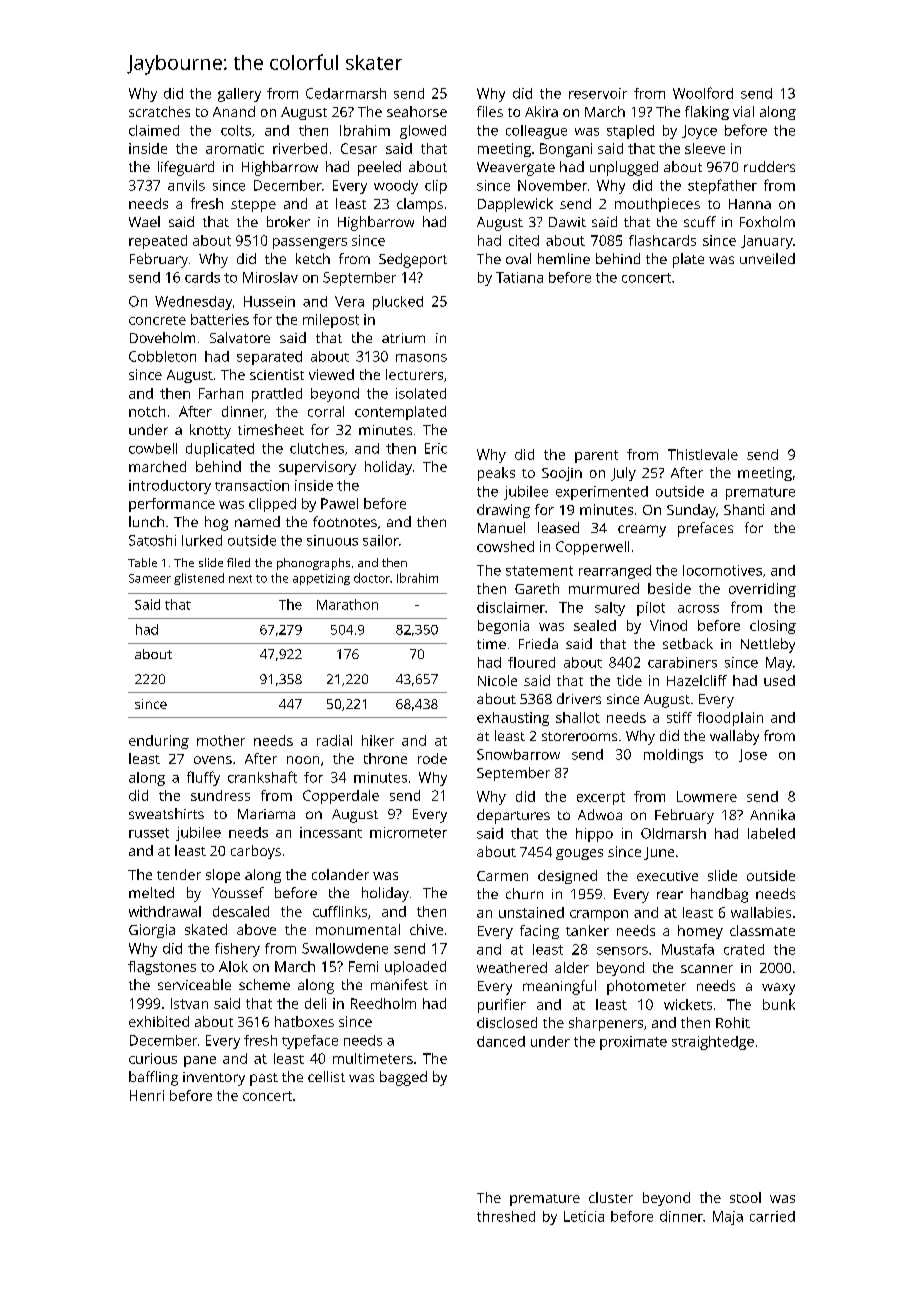  I want to click on Wael, so click(144, 221).
